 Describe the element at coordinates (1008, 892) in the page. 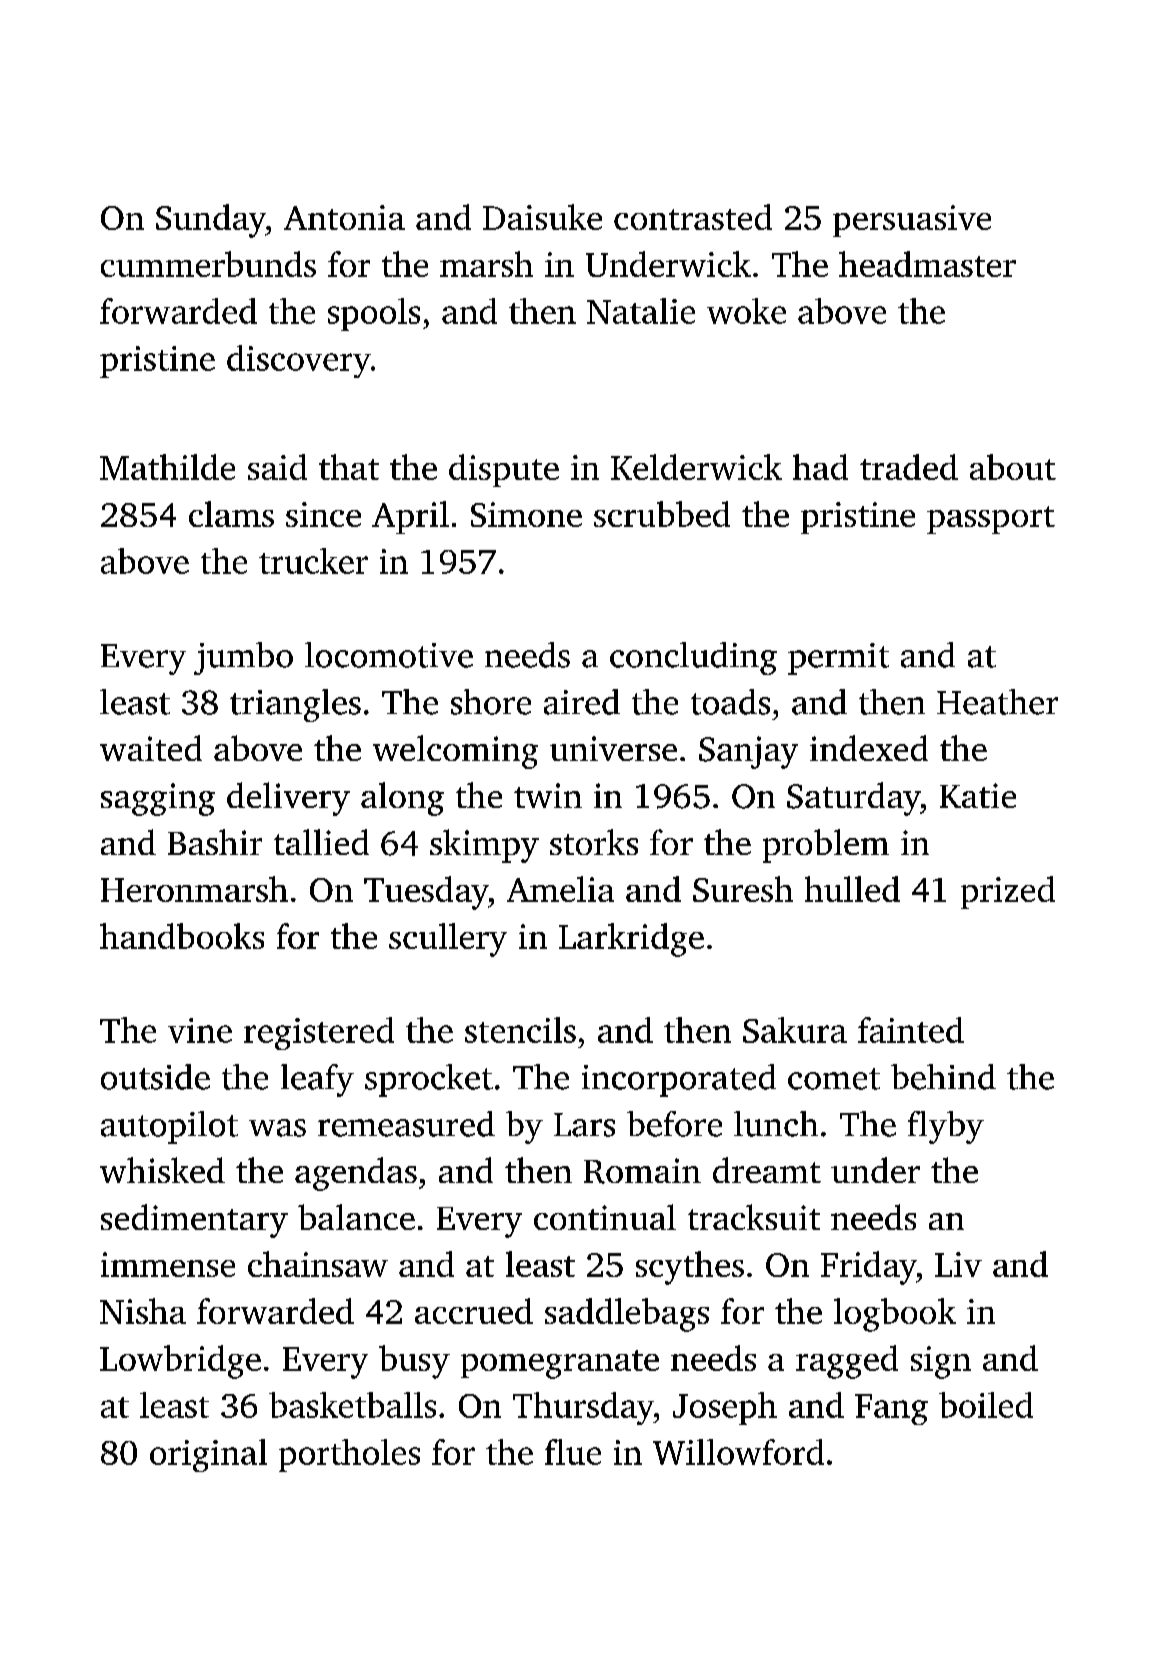

I see `prized` at that location.
